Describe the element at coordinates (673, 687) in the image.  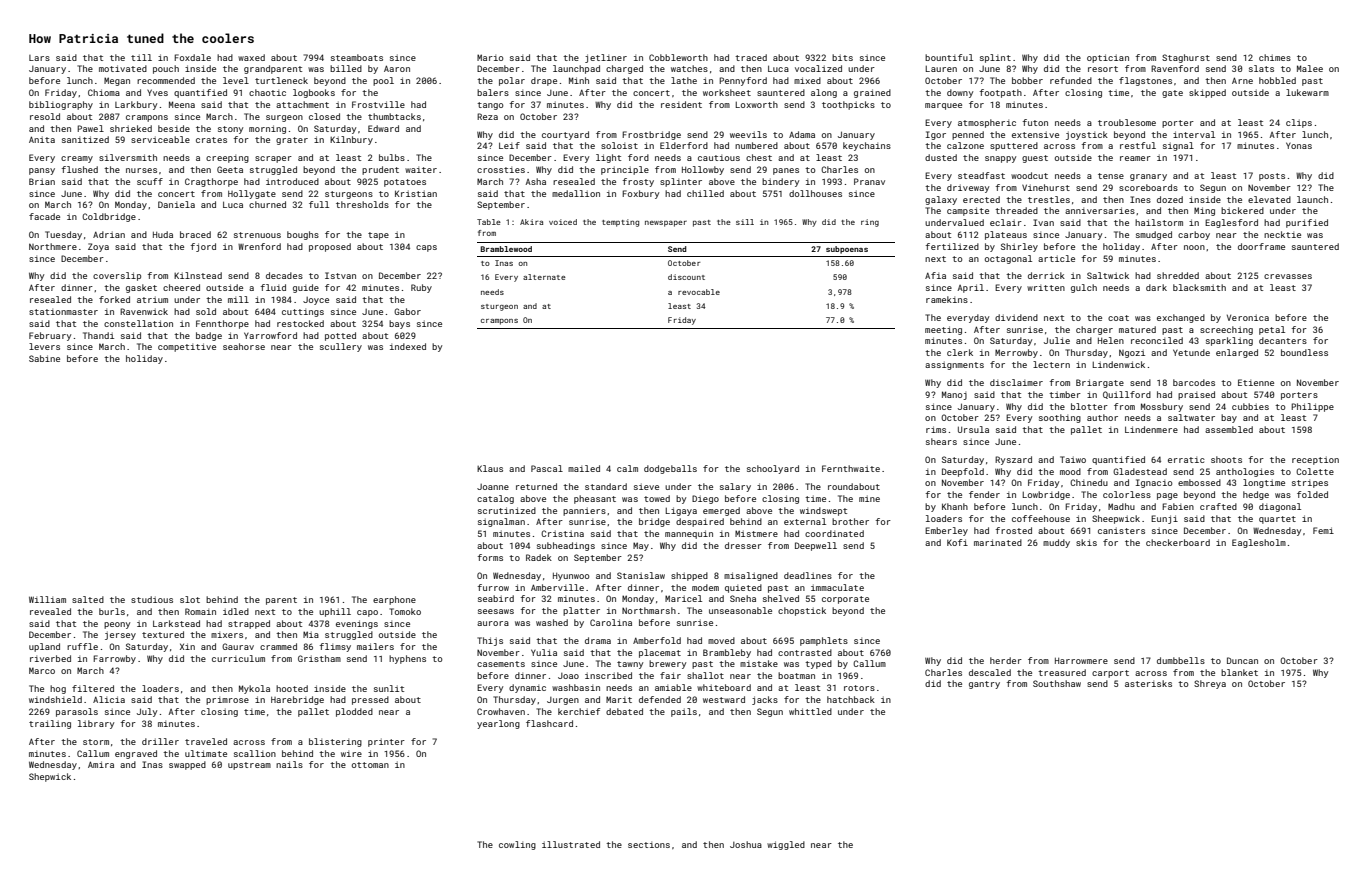
I see `amiable` at that location.
